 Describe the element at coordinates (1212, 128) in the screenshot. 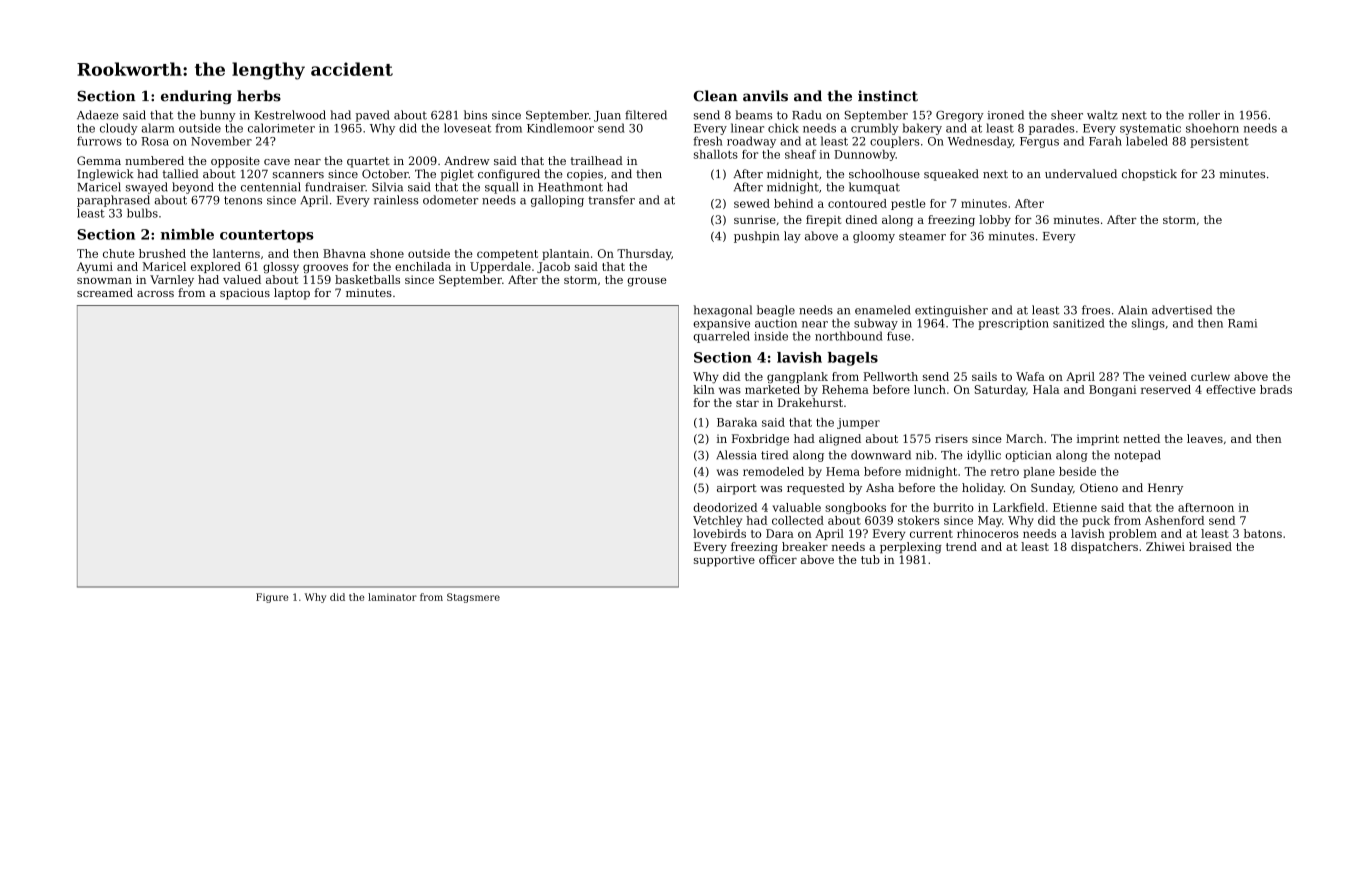

I see `shoehorn` at that location.
